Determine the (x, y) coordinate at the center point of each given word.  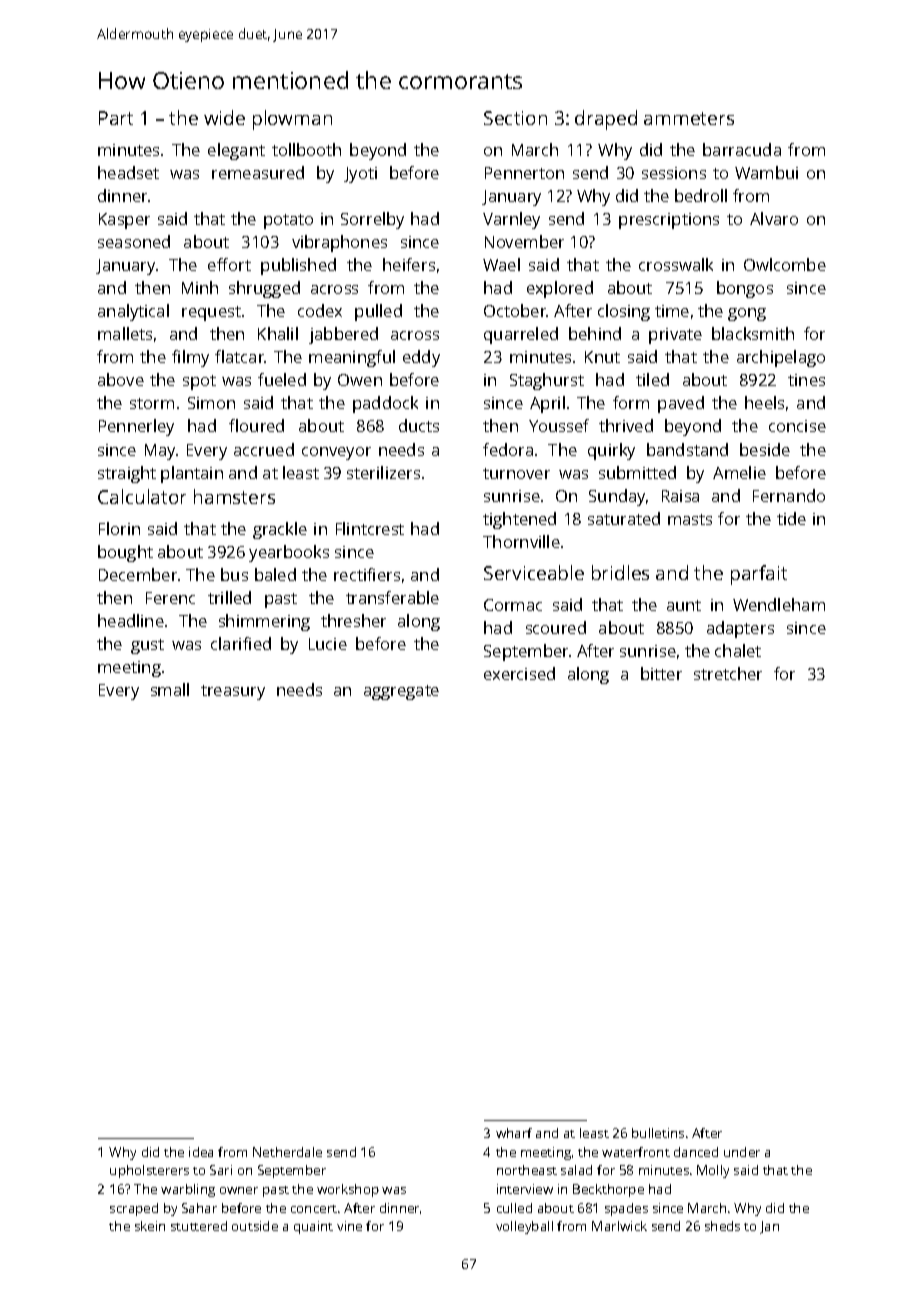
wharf (514, 1133)
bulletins (658, 1133)
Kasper (124, 221)
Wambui (766, 172)
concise (797, 426)
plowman (292, 120)
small (170, 689)
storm (152, 403)
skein (150, 1226)
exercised (519, 673)
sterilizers (383, 472)
